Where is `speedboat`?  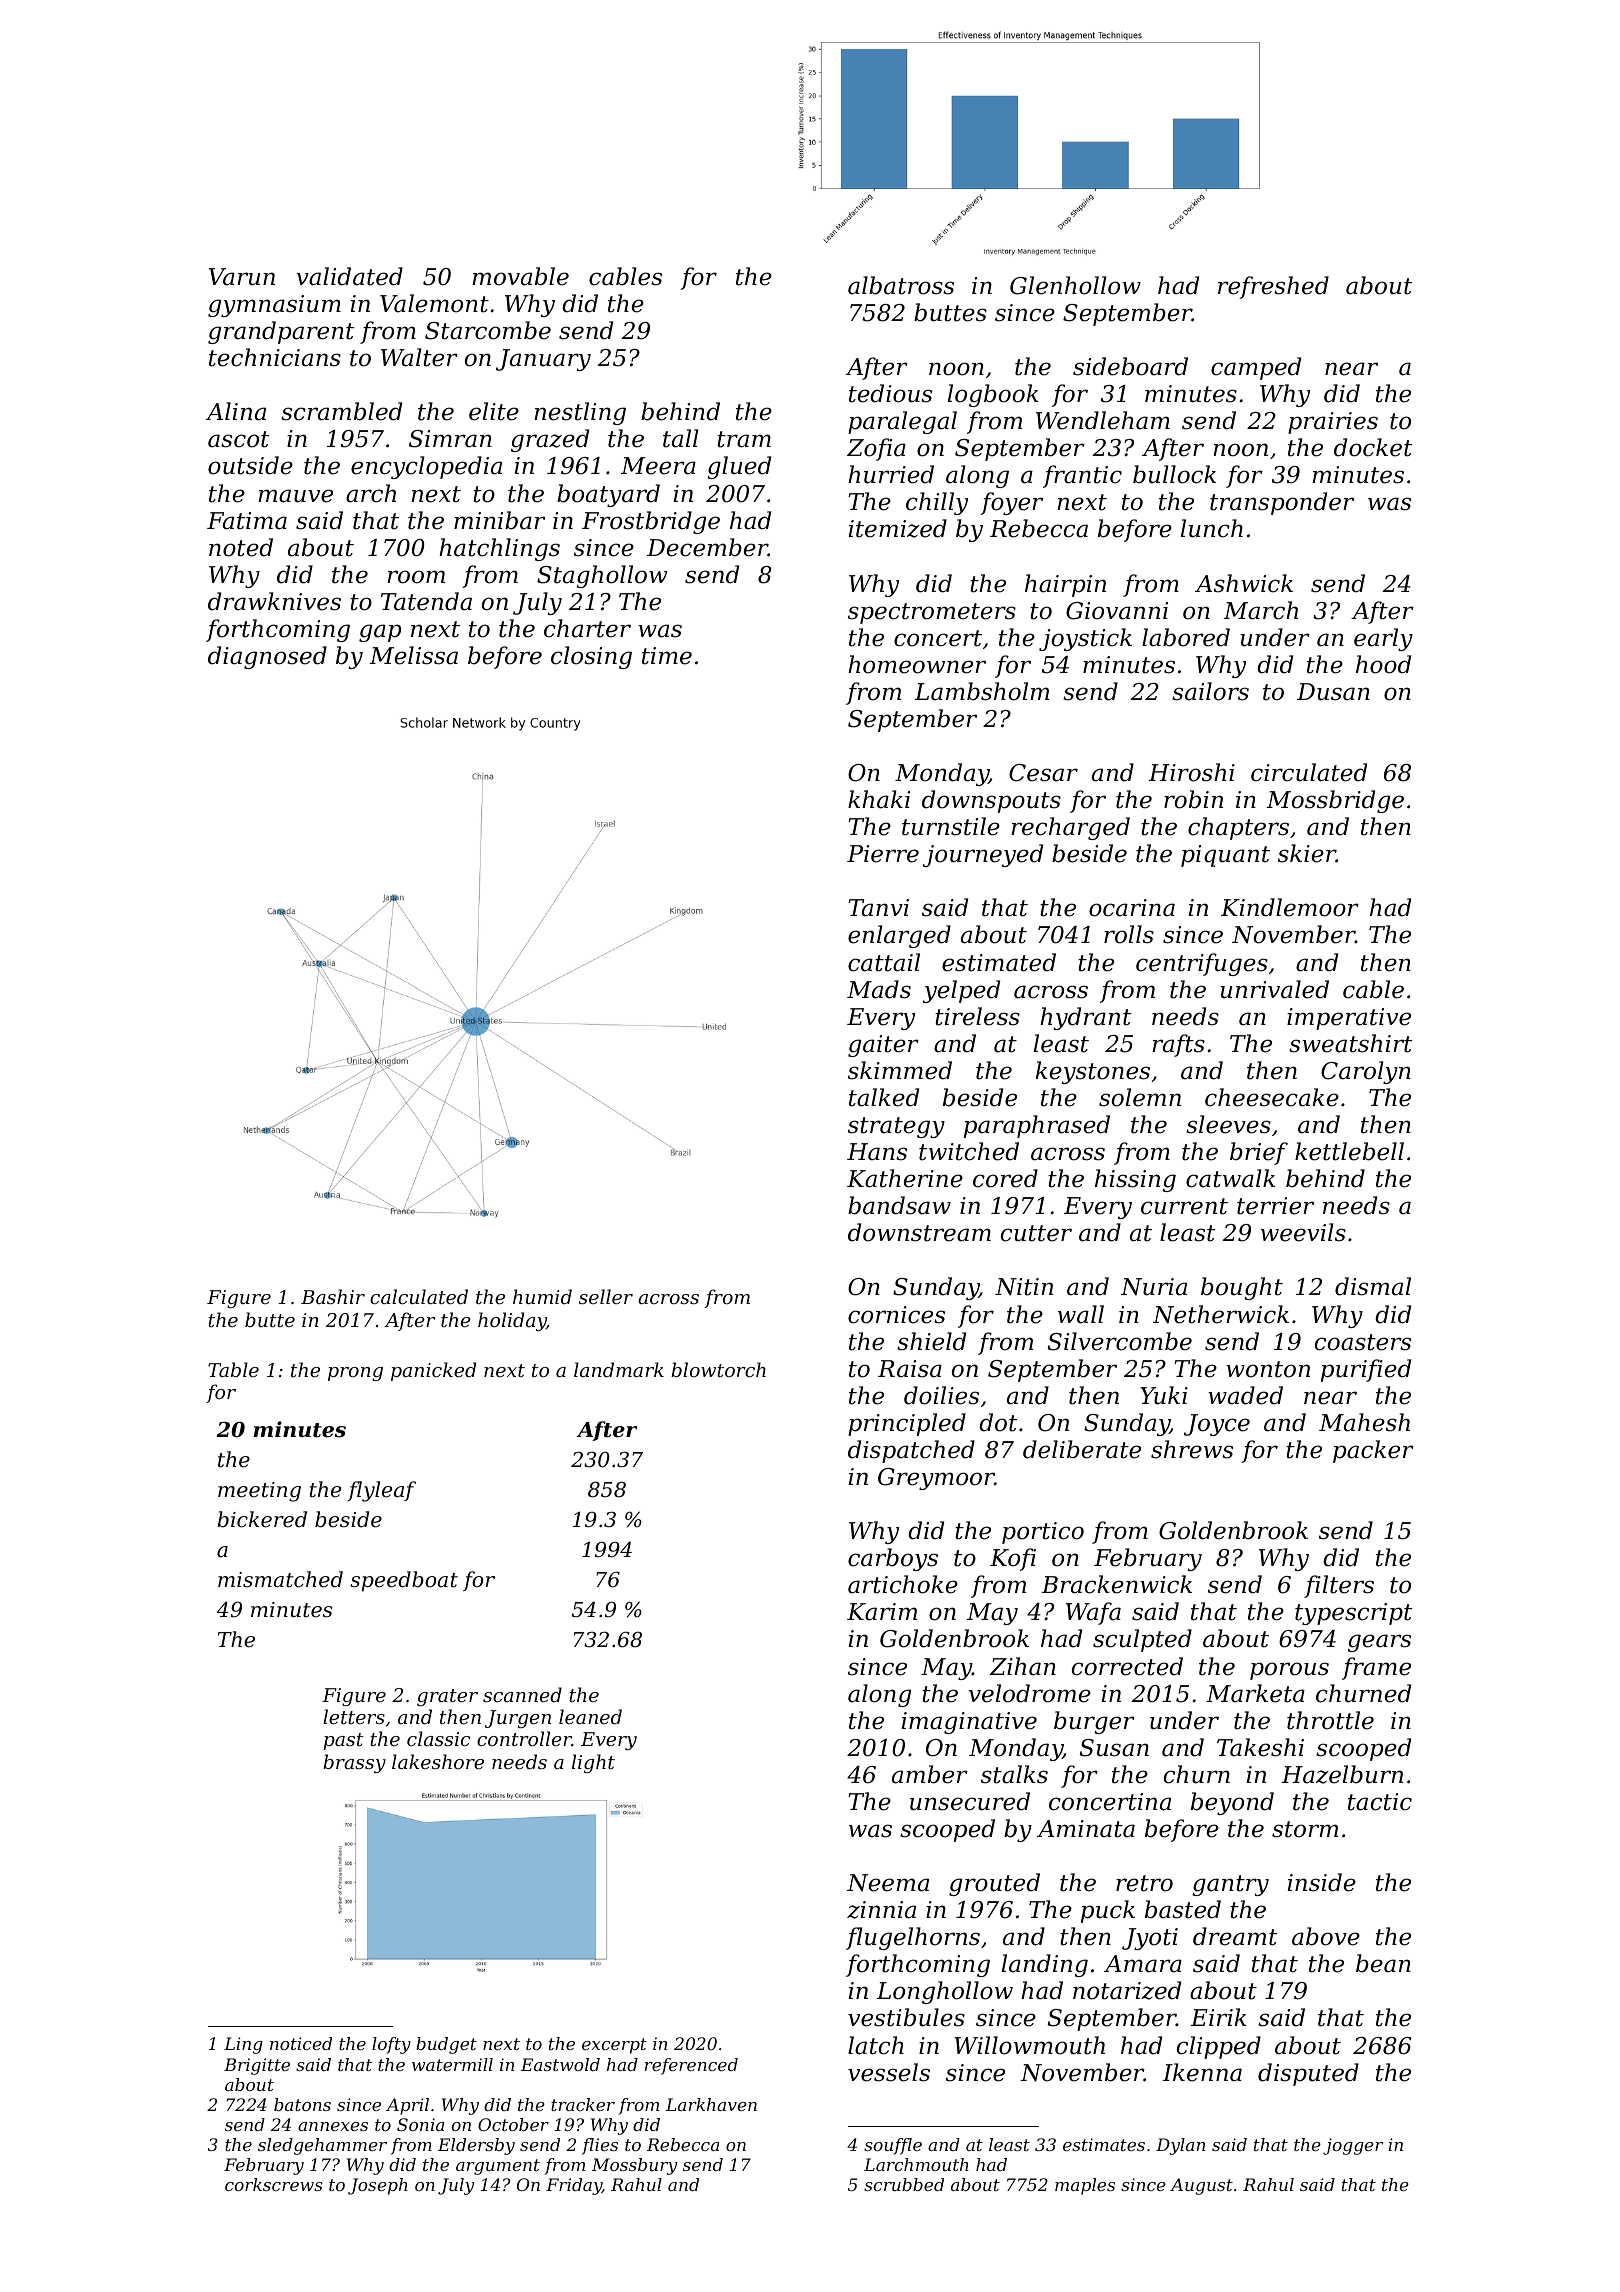 speedboat is located at coordinates (404, 1581).
